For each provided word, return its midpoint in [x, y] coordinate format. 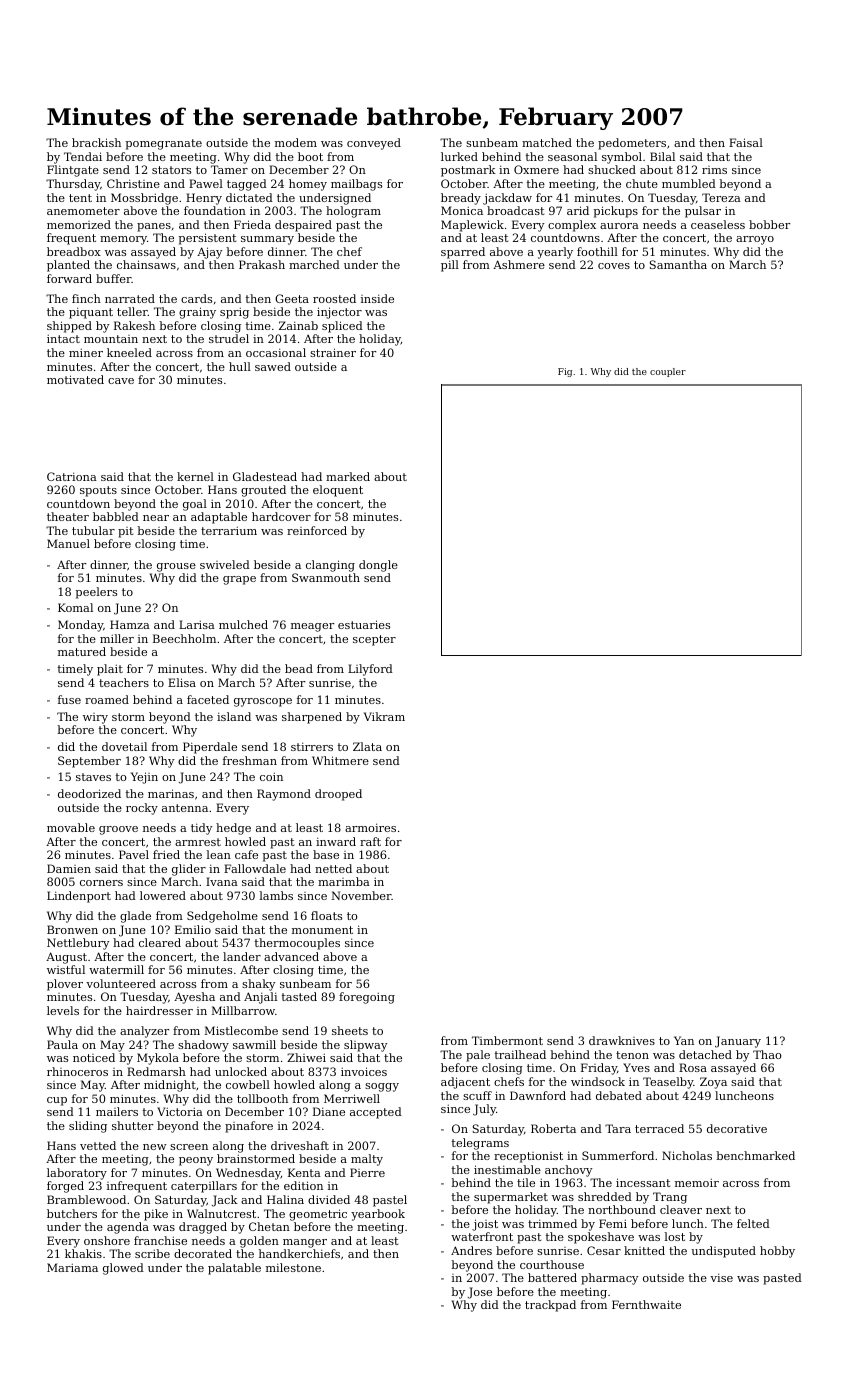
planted [68, 266]
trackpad [550, 1306]
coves [614, 266]
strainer [333, 352]
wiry [95, 718]
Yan [684, 1040]
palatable [234, 1269]
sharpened [312, 718]
